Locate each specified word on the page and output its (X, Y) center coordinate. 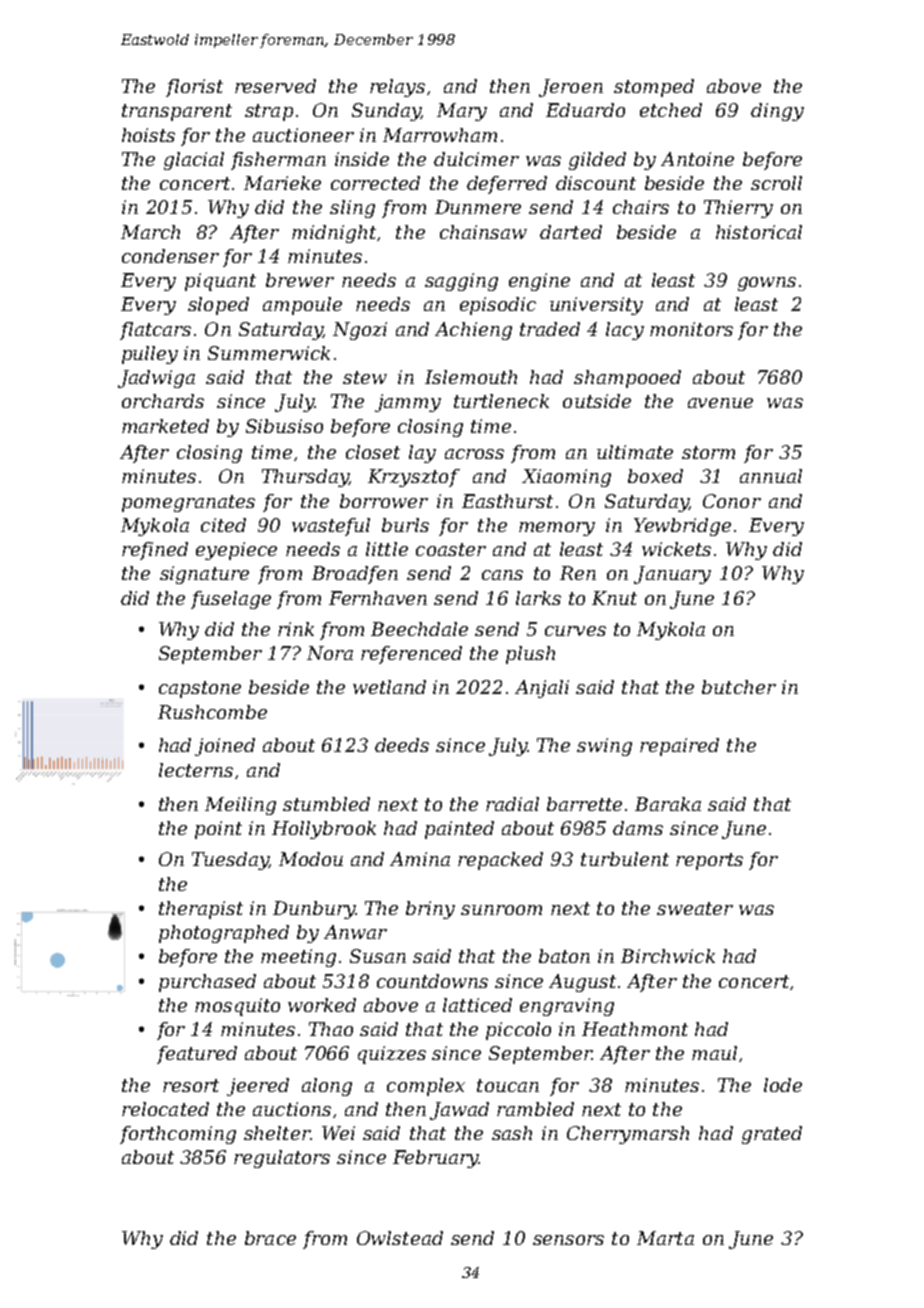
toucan (508, 1085)
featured (197, 1055)
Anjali (542, 689)
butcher (739, 687)
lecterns (196, 770)
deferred (507, 185)
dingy (777, 112)
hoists (148, 135)
